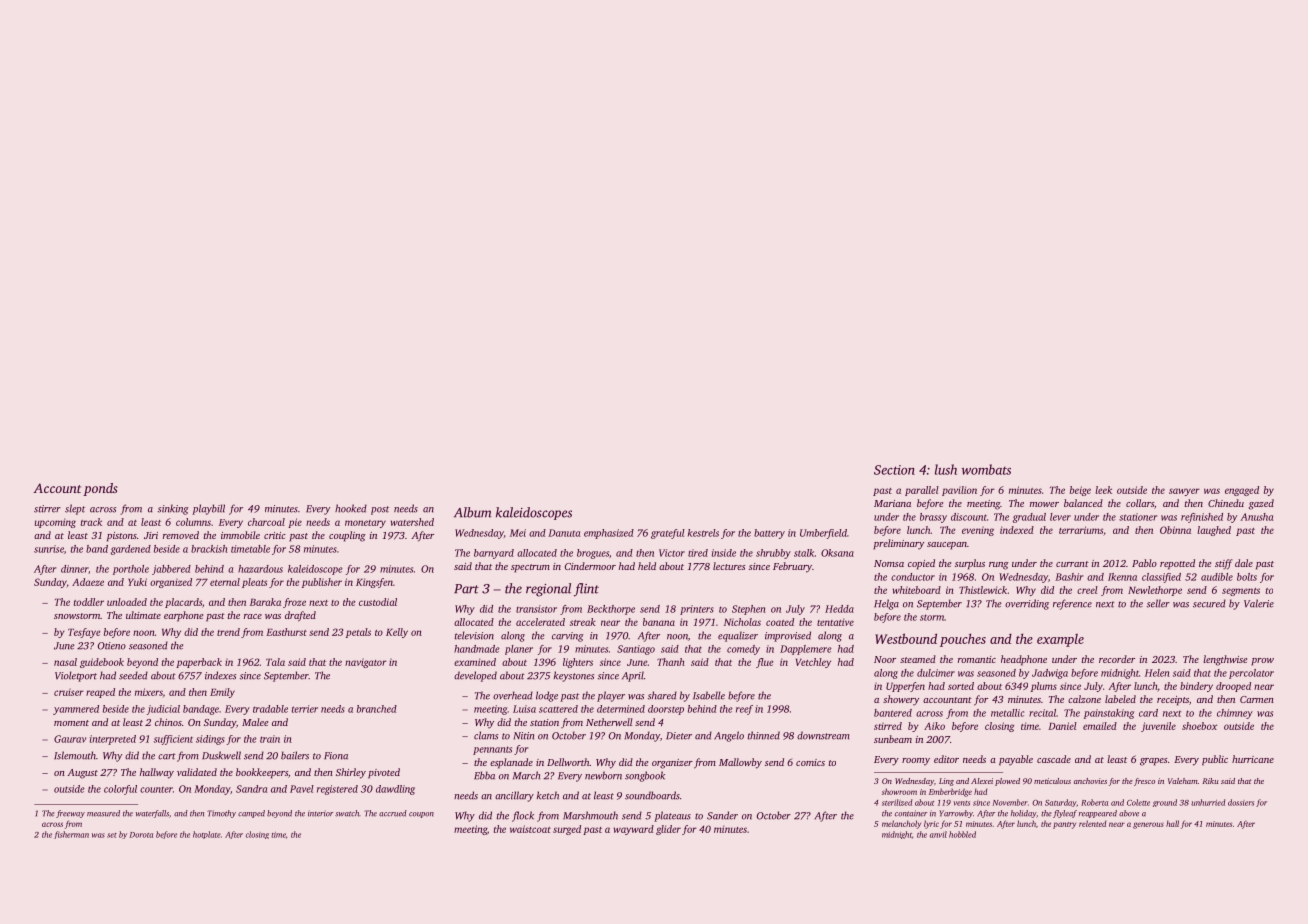 This image has height=924, width=1308. Describe the element at coordinates (917, 590) in the image. I see `whiteboard` at that location.
